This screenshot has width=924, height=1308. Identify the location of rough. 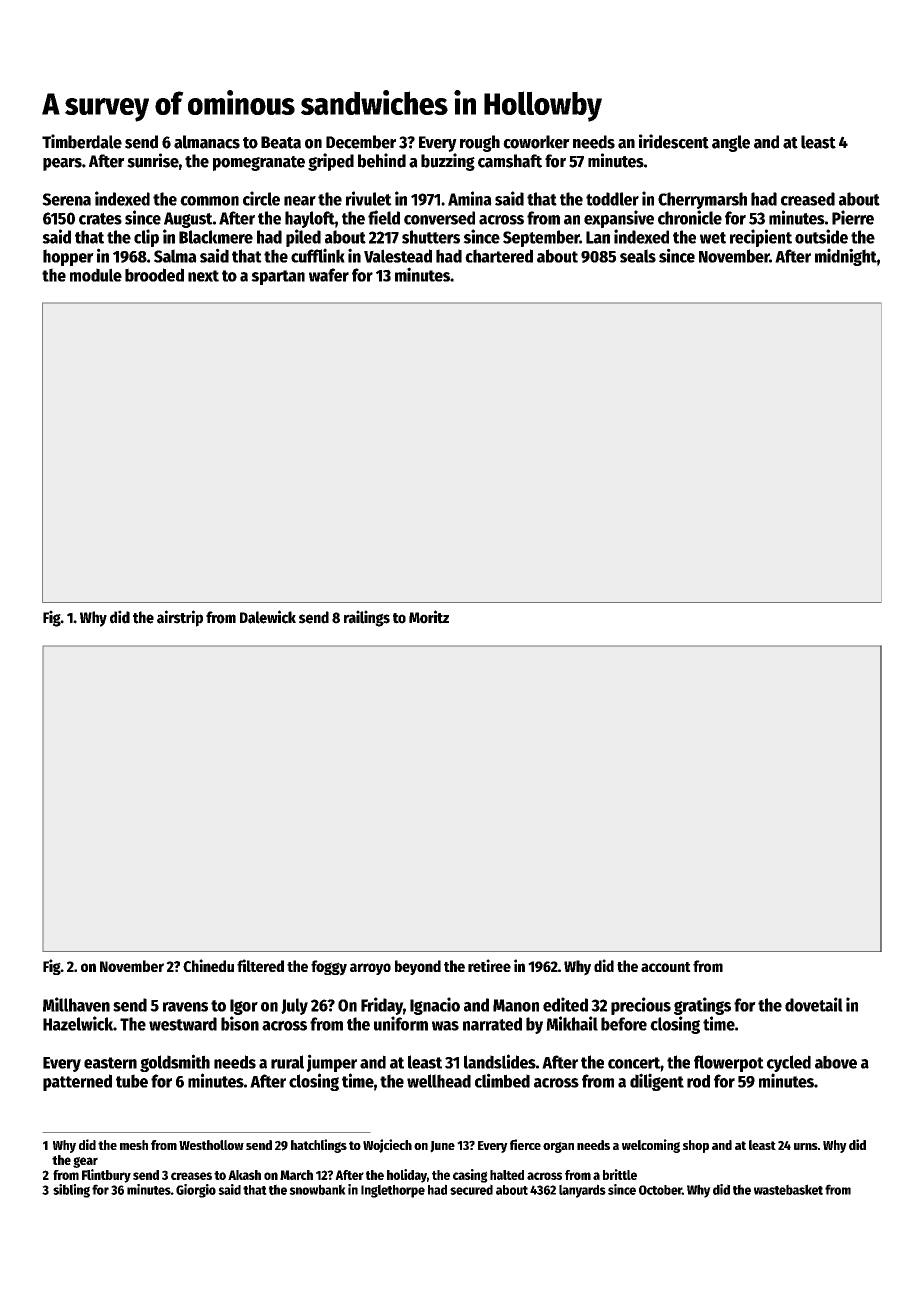
(480, 143).
